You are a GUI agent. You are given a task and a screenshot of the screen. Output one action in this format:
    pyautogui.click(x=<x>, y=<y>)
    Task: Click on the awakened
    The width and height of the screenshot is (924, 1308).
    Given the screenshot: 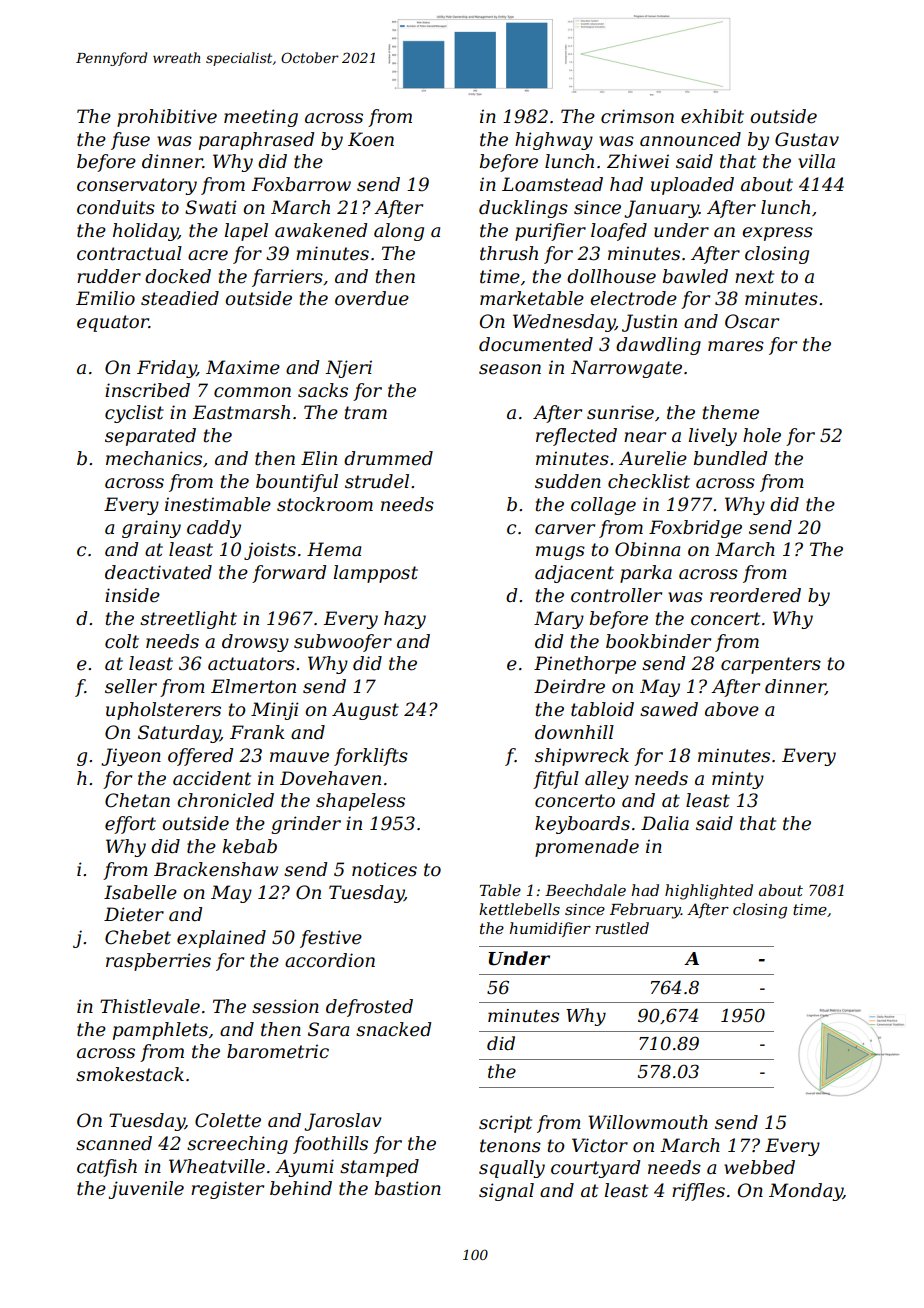 What is the action you would take?
    pyautogui.click(x=321, y=230)
